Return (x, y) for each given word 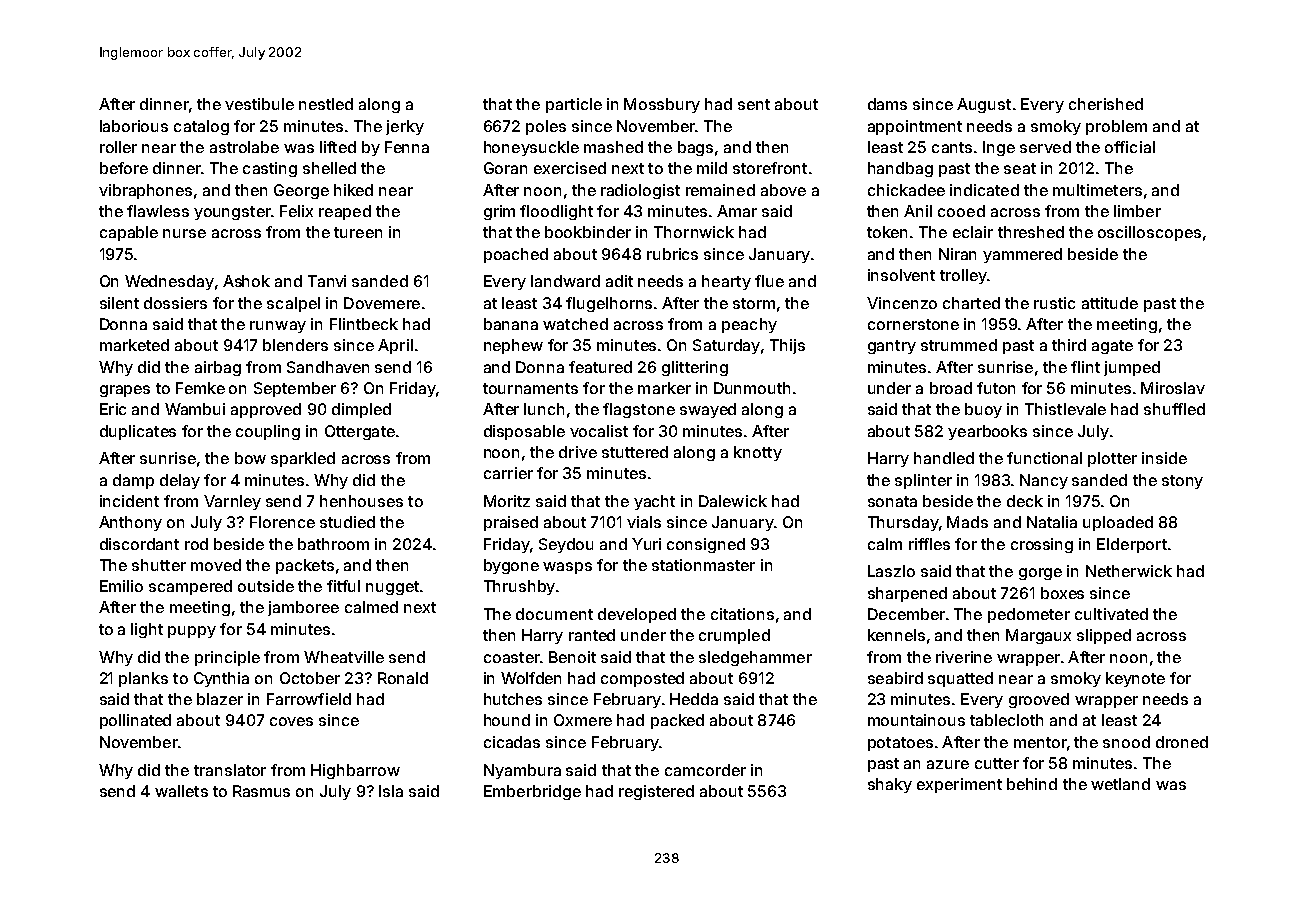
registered (656, 792)
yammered (1022, 255)
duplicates (138, 432)
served (1045, 147)
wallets (181, 791)
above (783, 190)
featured (600, 367)
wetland (1120, 784)
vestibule (259, 104)
